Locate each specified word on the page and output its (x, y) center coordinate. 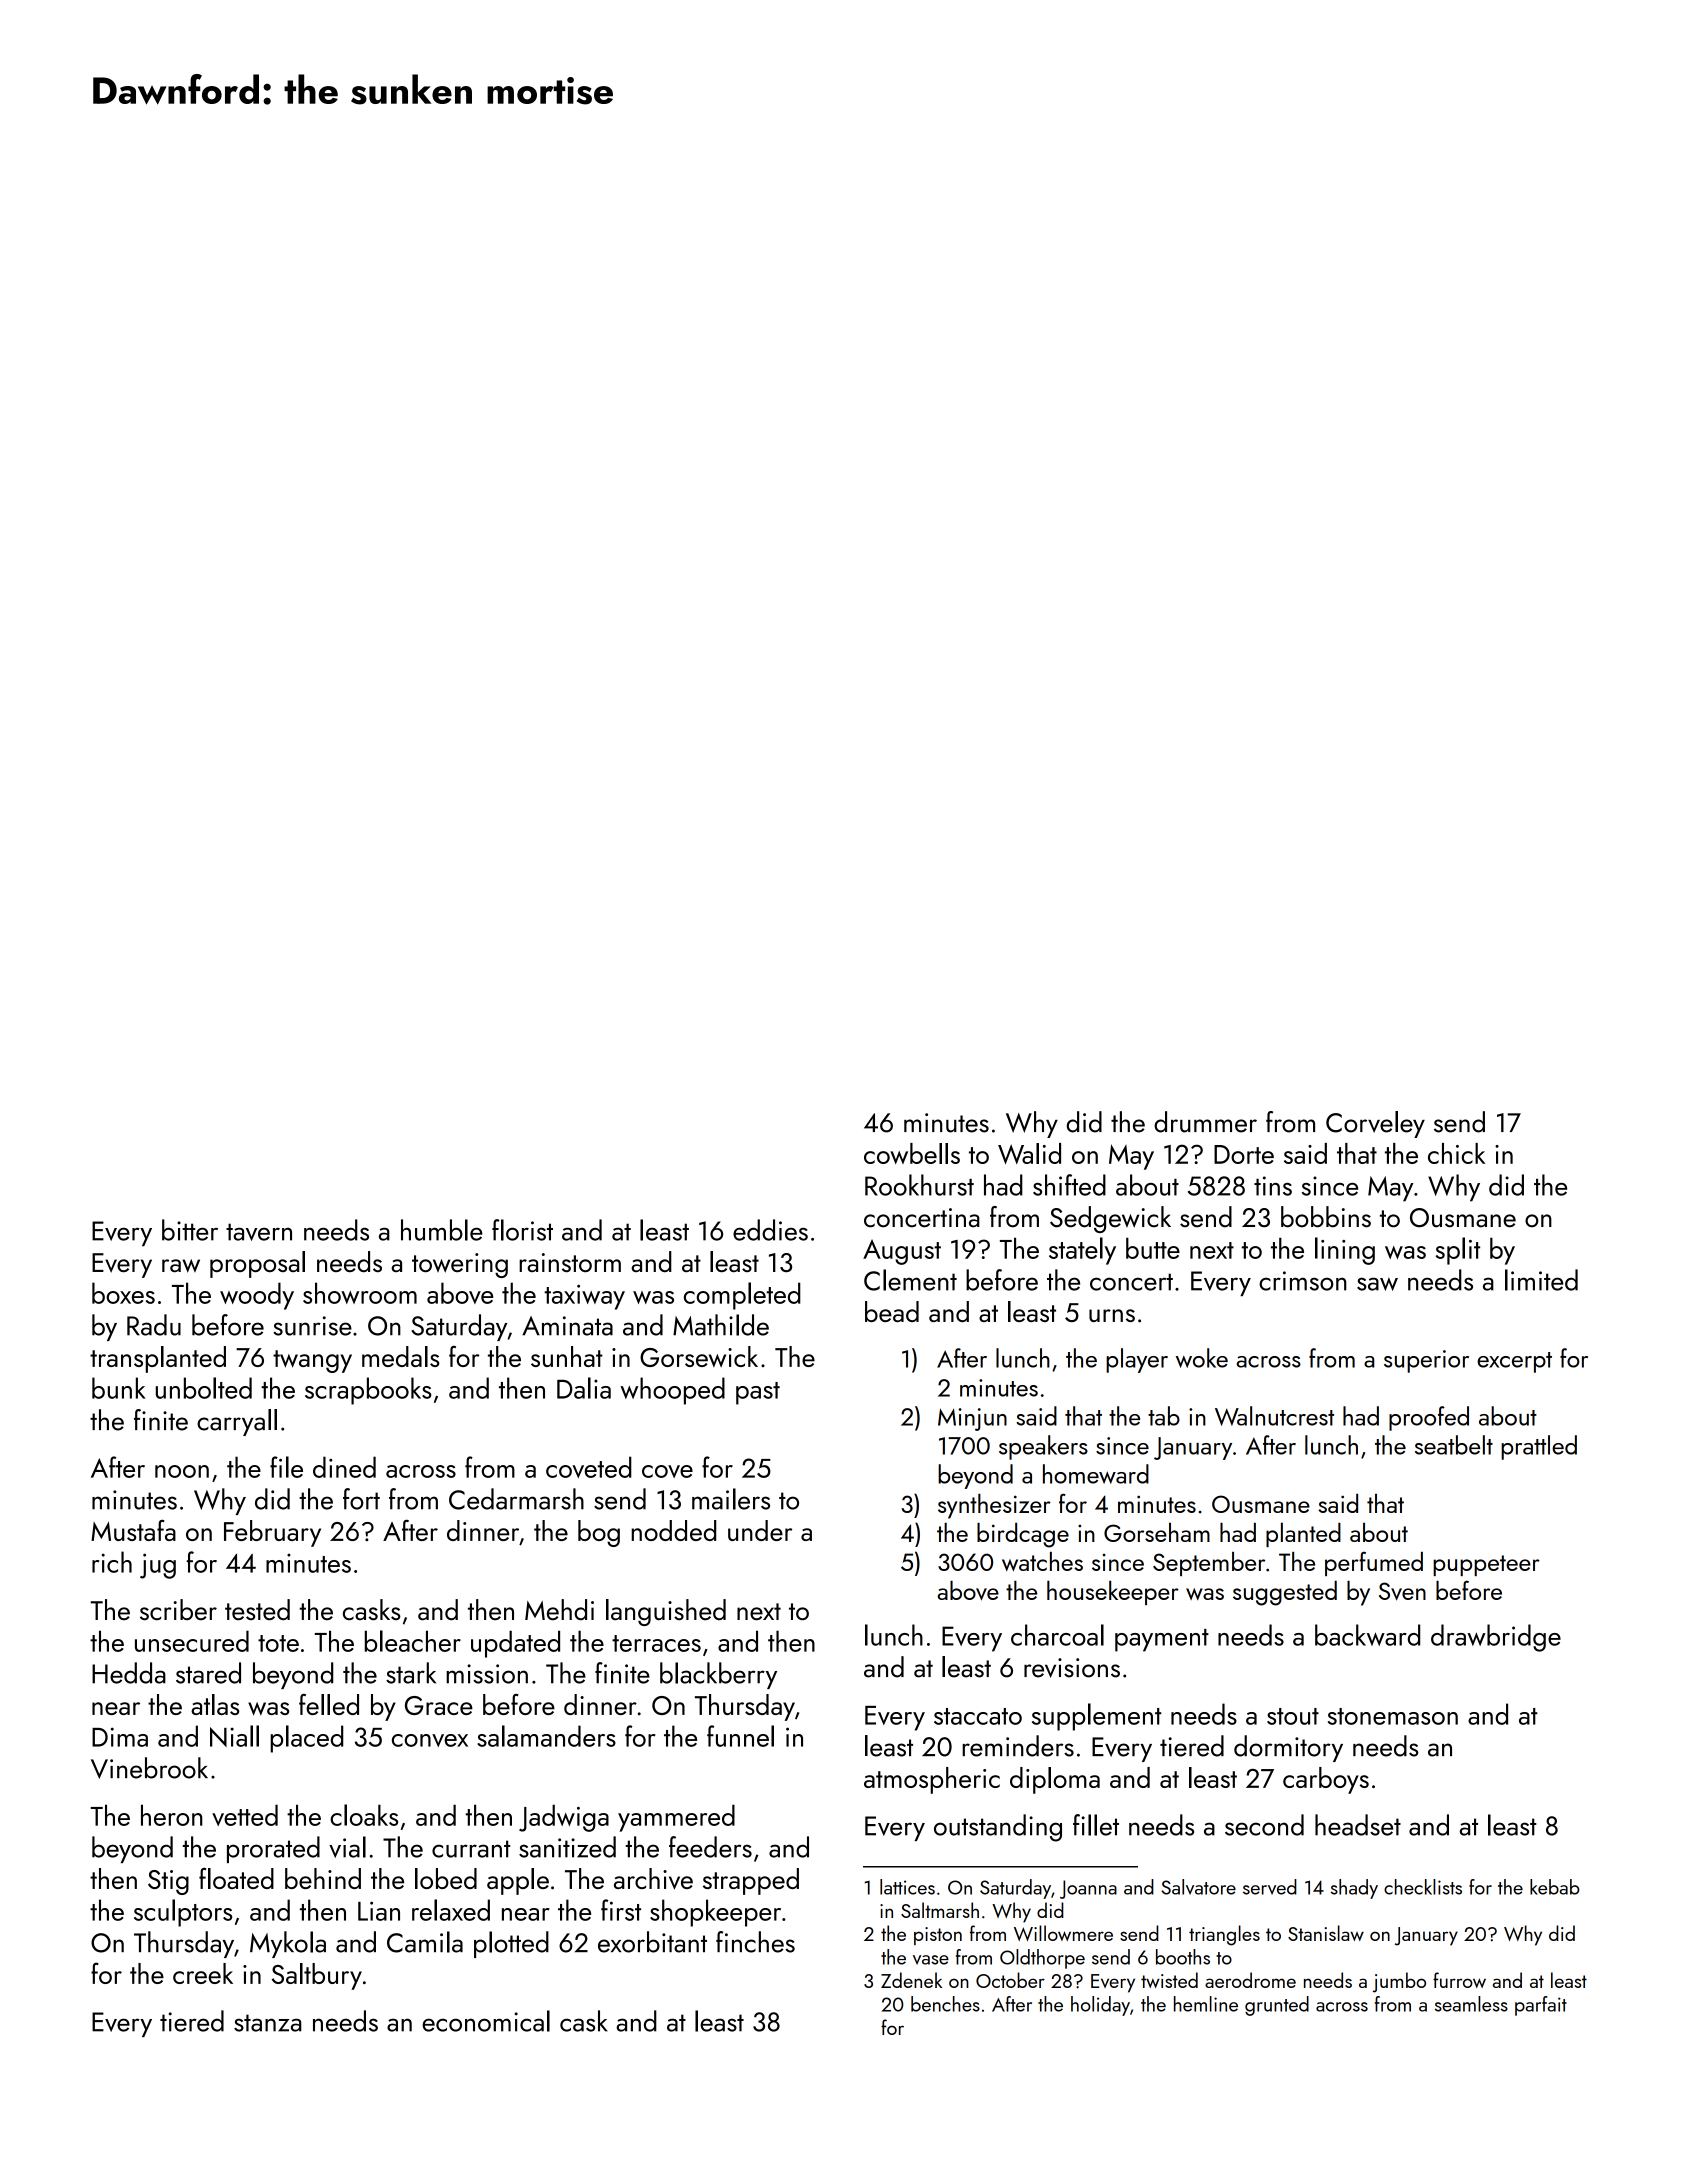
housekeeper (1113, 1592)
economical (486, 2021)
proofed (1429, 1418)
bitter (190, 1230)
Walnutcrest (1274, 1416)
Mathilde (721, 1325)
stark (411, 1673)
